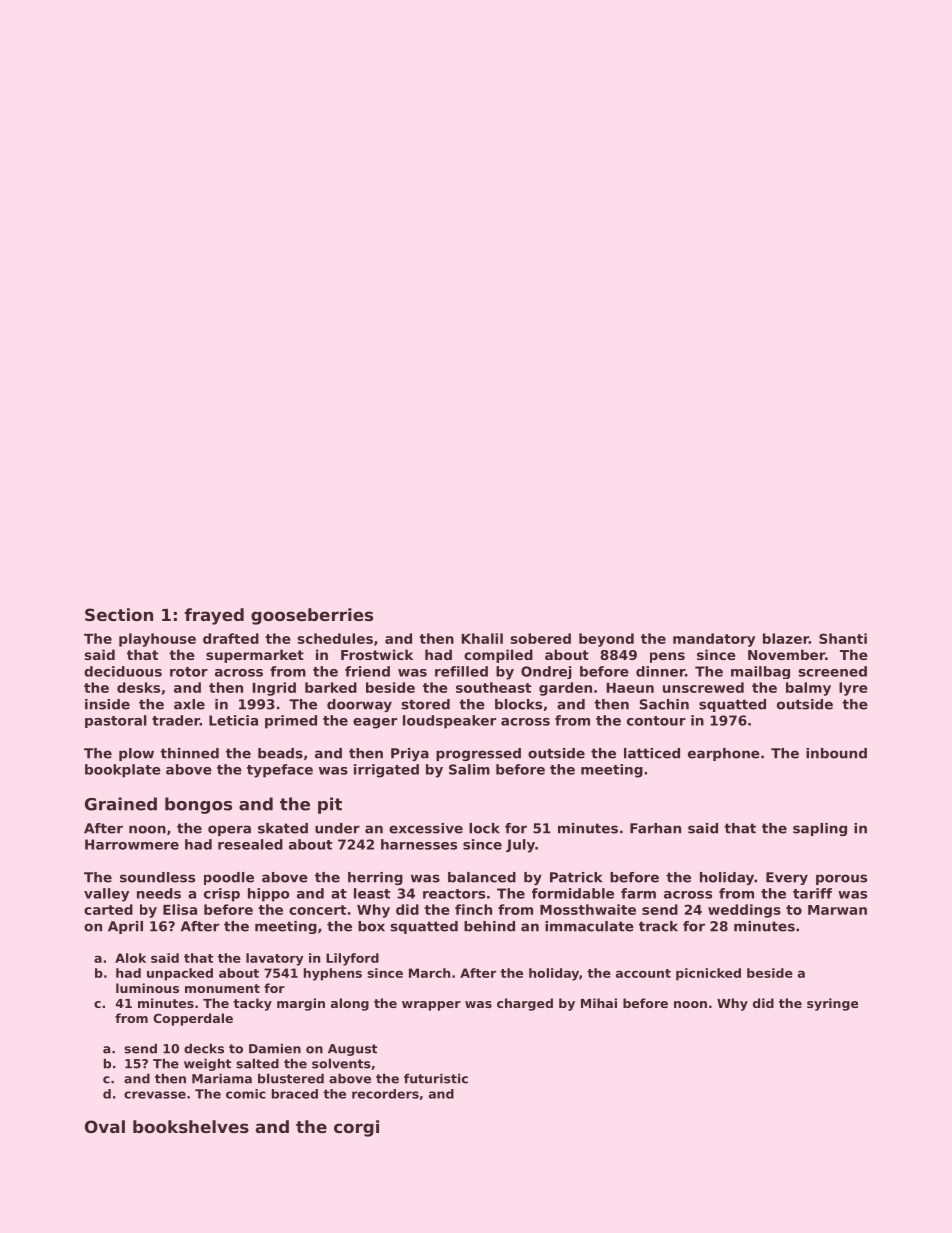 This page has height=1233, width=952. Describe the element at coordinates (377, 654) in the page. I see `Frostwick` at that location.
